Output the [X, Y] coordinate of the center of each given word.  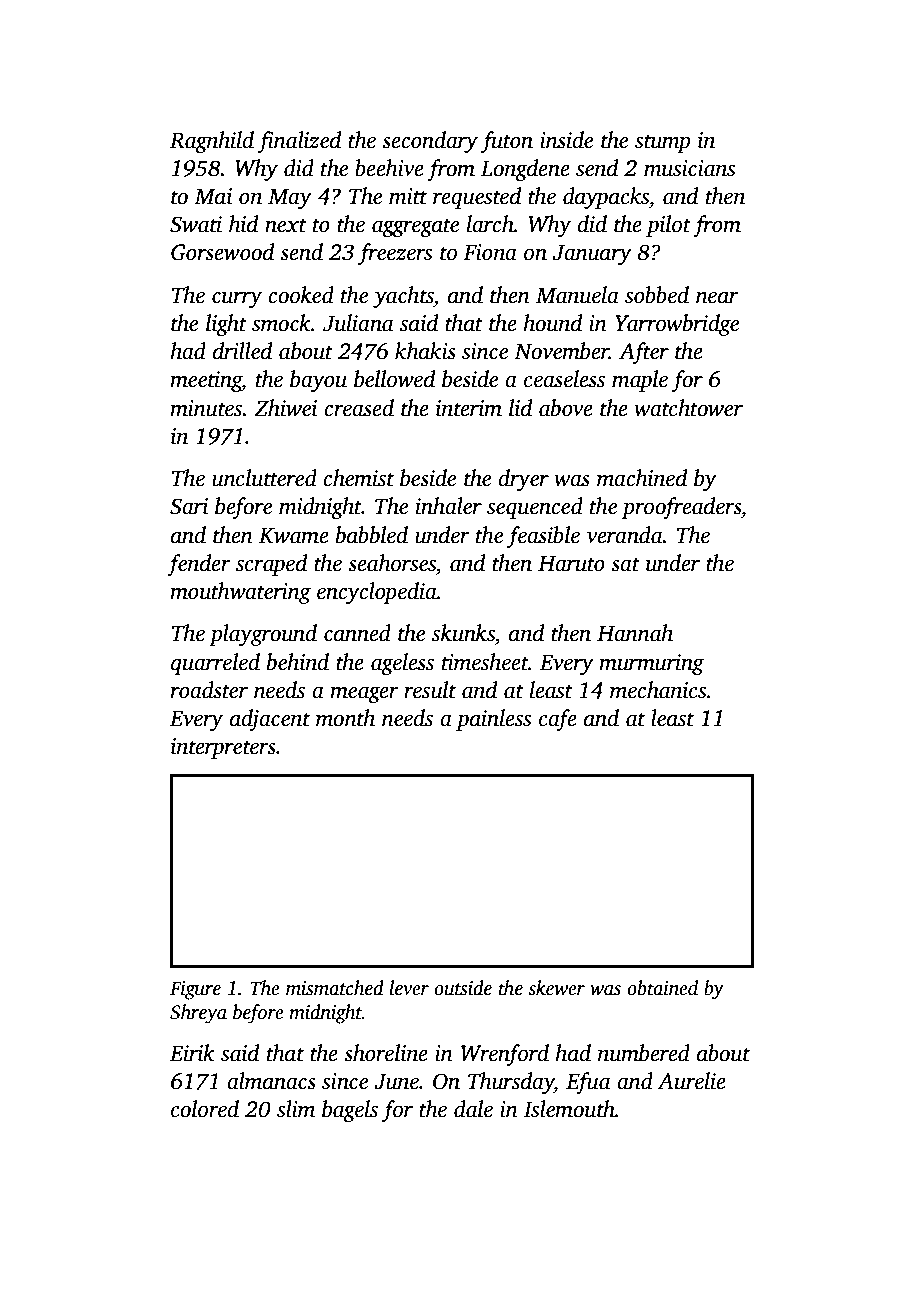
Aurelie [691, 1081]
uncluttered [264, 478]
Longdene [525, 170]
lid [520, 408]
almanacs [271, 1081]
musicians [689, 168]
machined [642, 478]
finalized [299, 142]
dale [473, 1109]
